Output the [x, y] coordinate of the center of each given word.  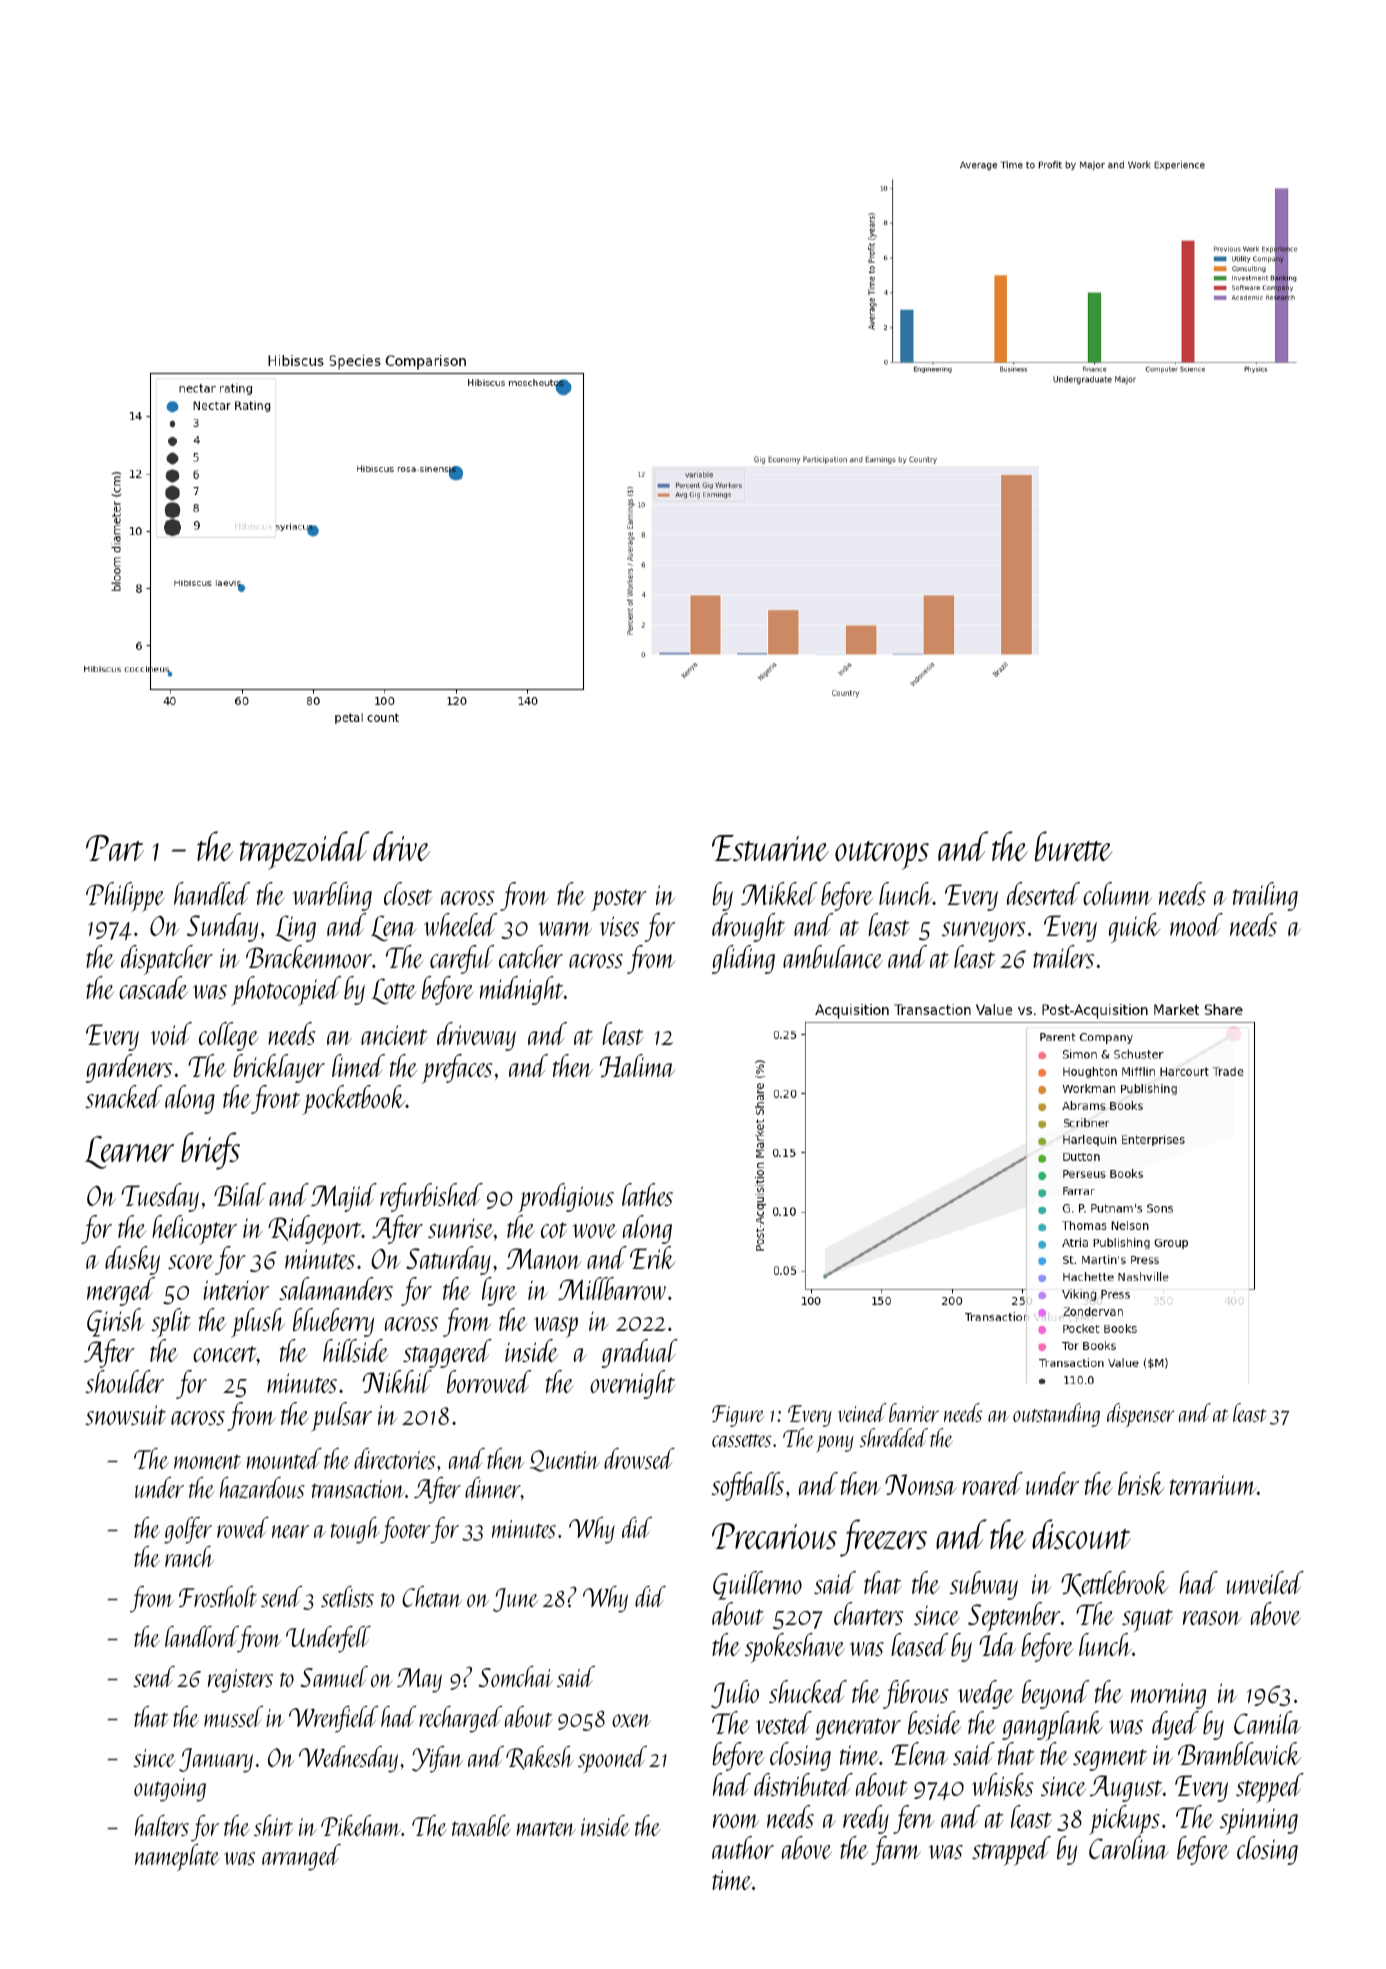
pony [835, 1444]
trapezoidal [304, 850]
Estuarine [770, 848]
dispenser [1140, 1415]
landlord [201, 1636]
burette [1074, 846]
